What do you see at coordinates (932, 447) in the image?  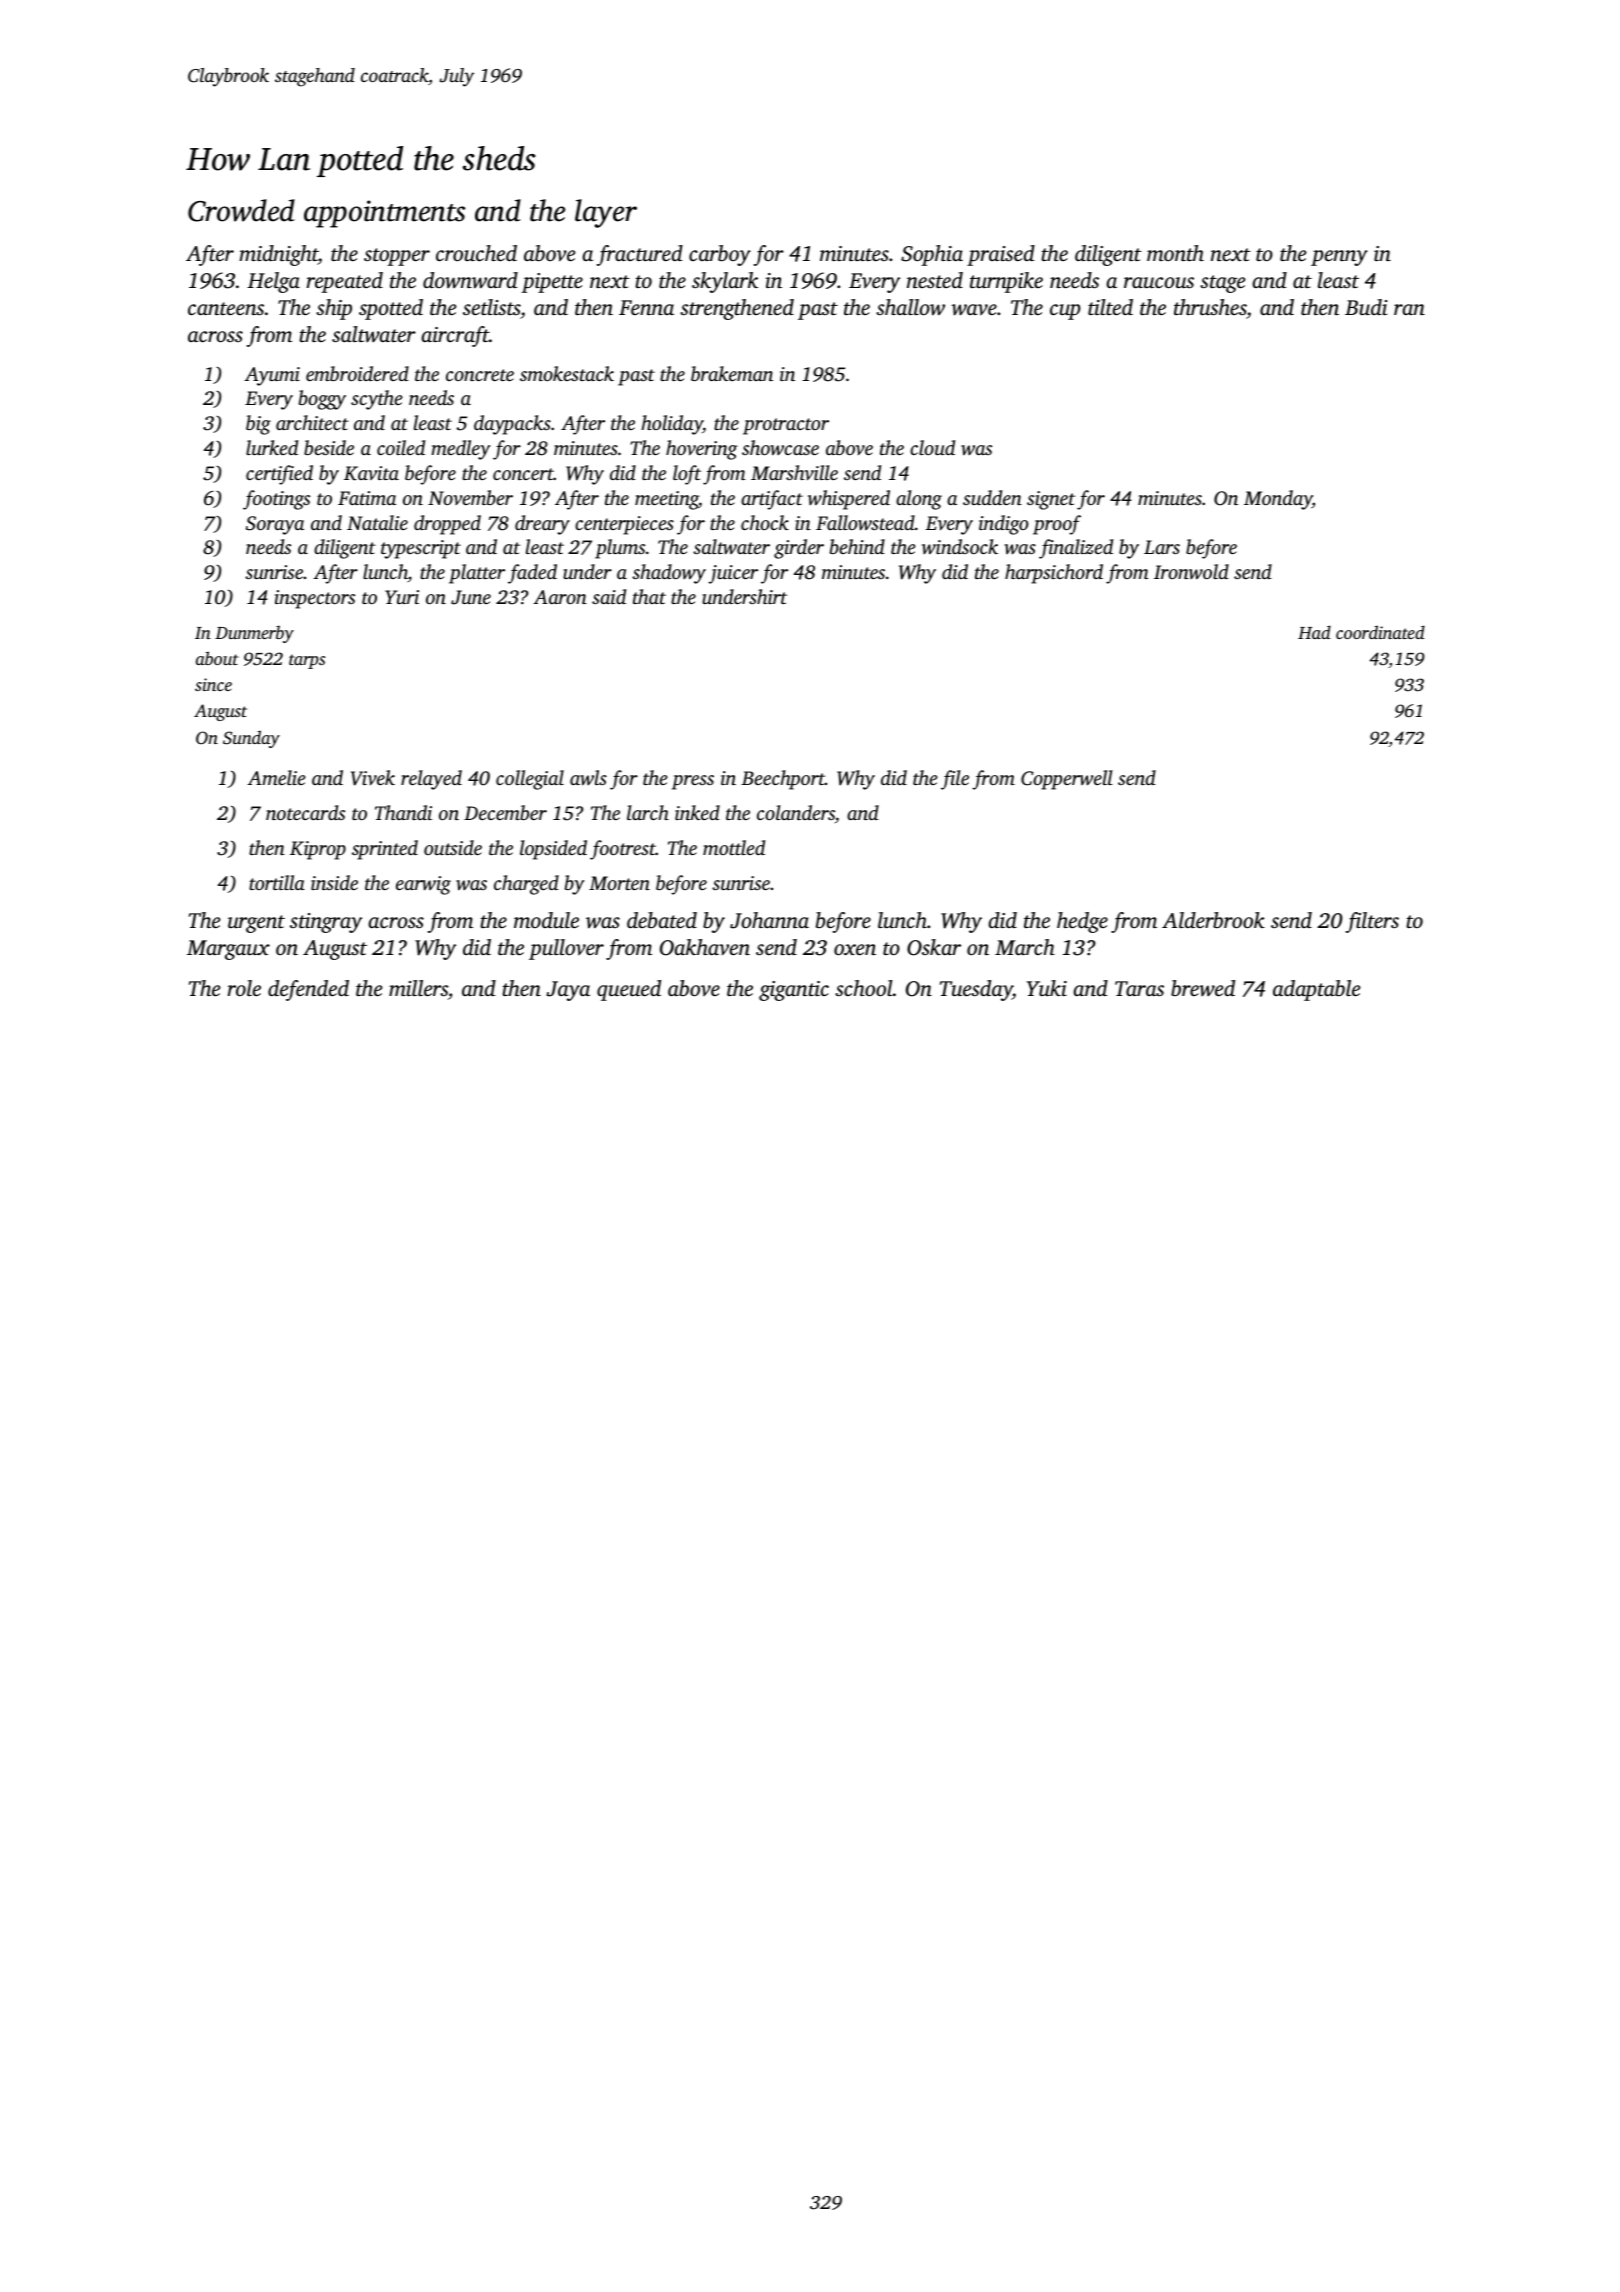 I see `cloud` at bounding box center [932, 447].
